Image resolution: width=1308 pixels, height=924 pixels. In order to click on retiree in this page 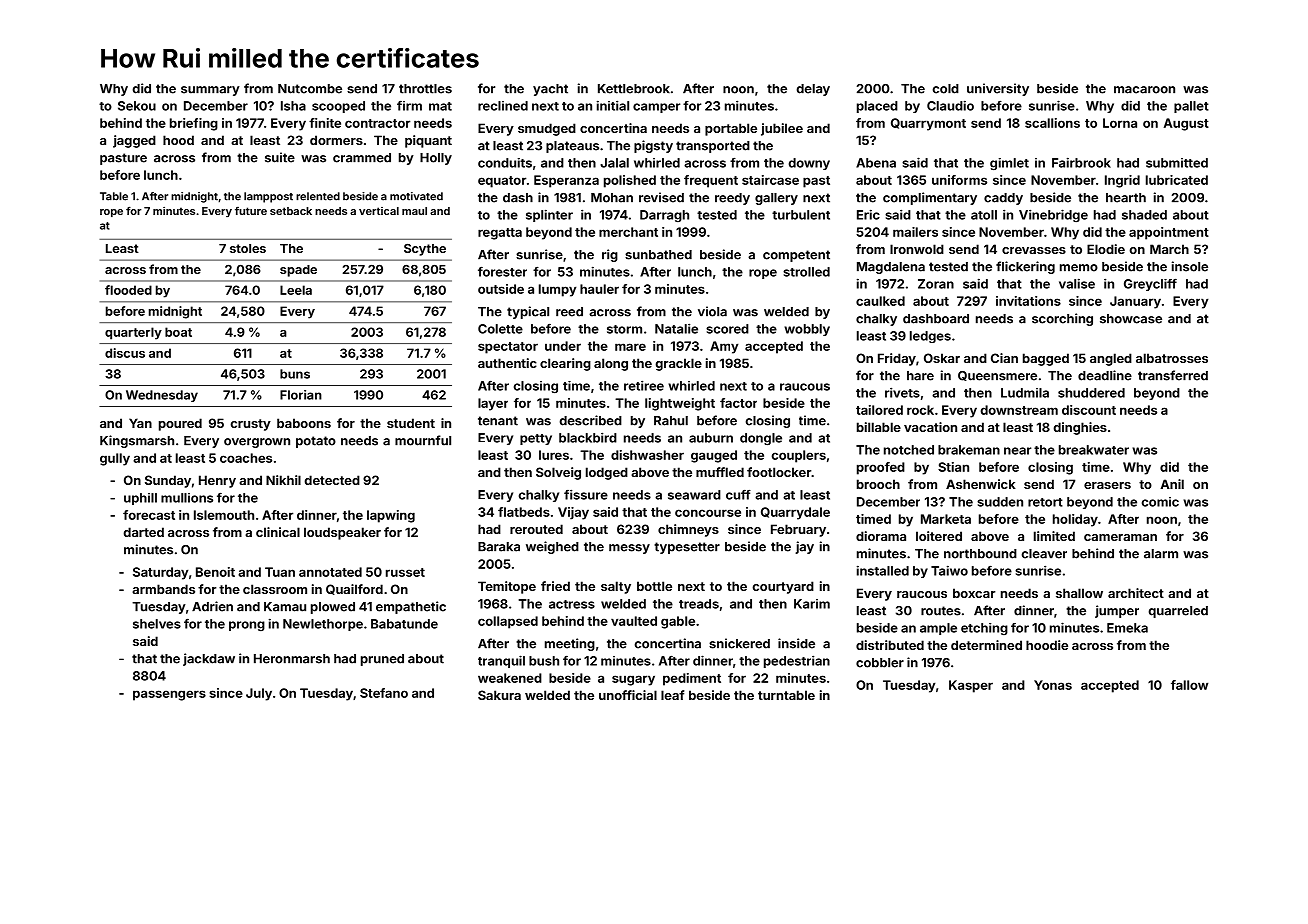, I will do `click(644, 385)`.
